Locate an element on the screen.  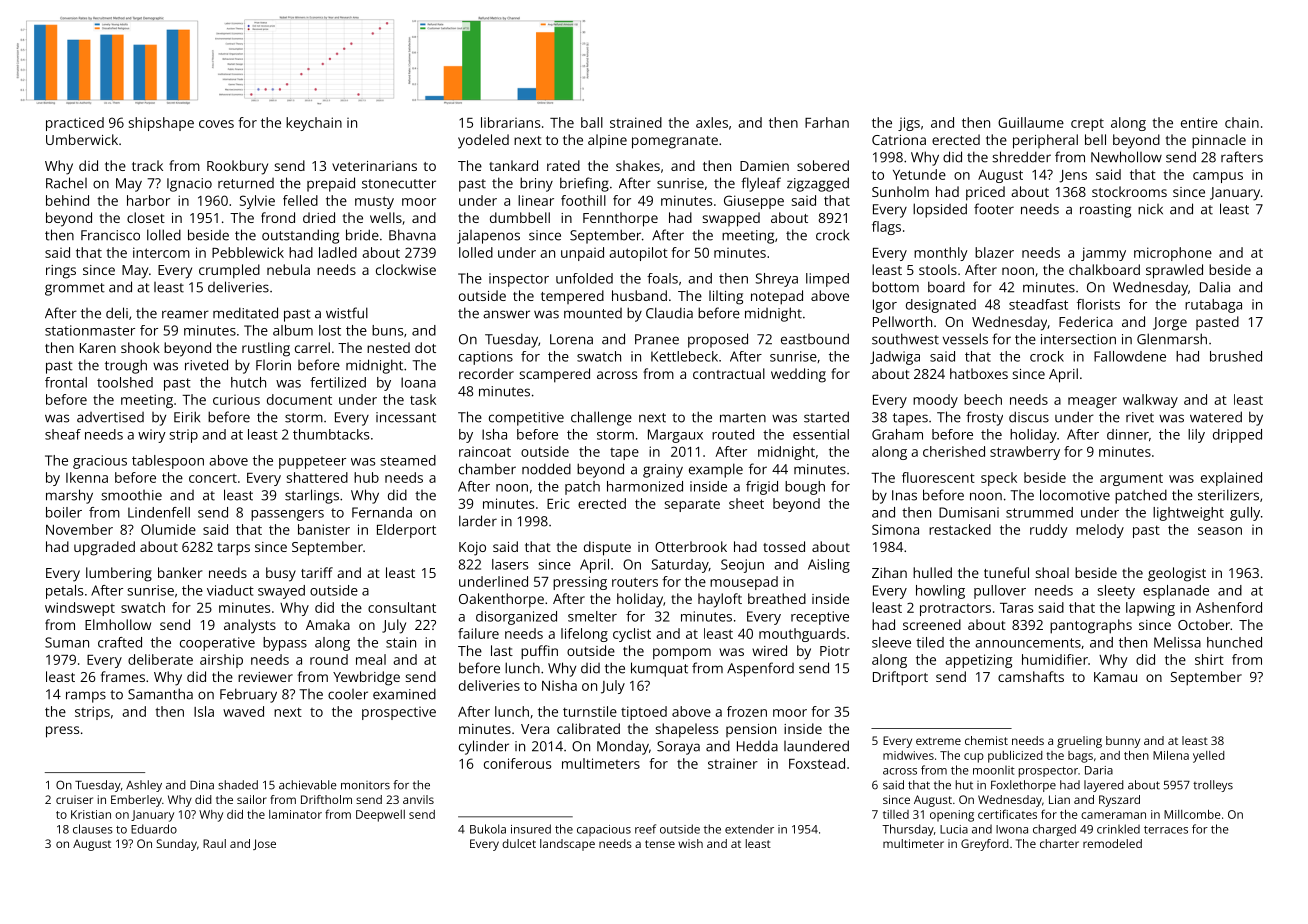
frigid is located at coordinates (762, 488).
